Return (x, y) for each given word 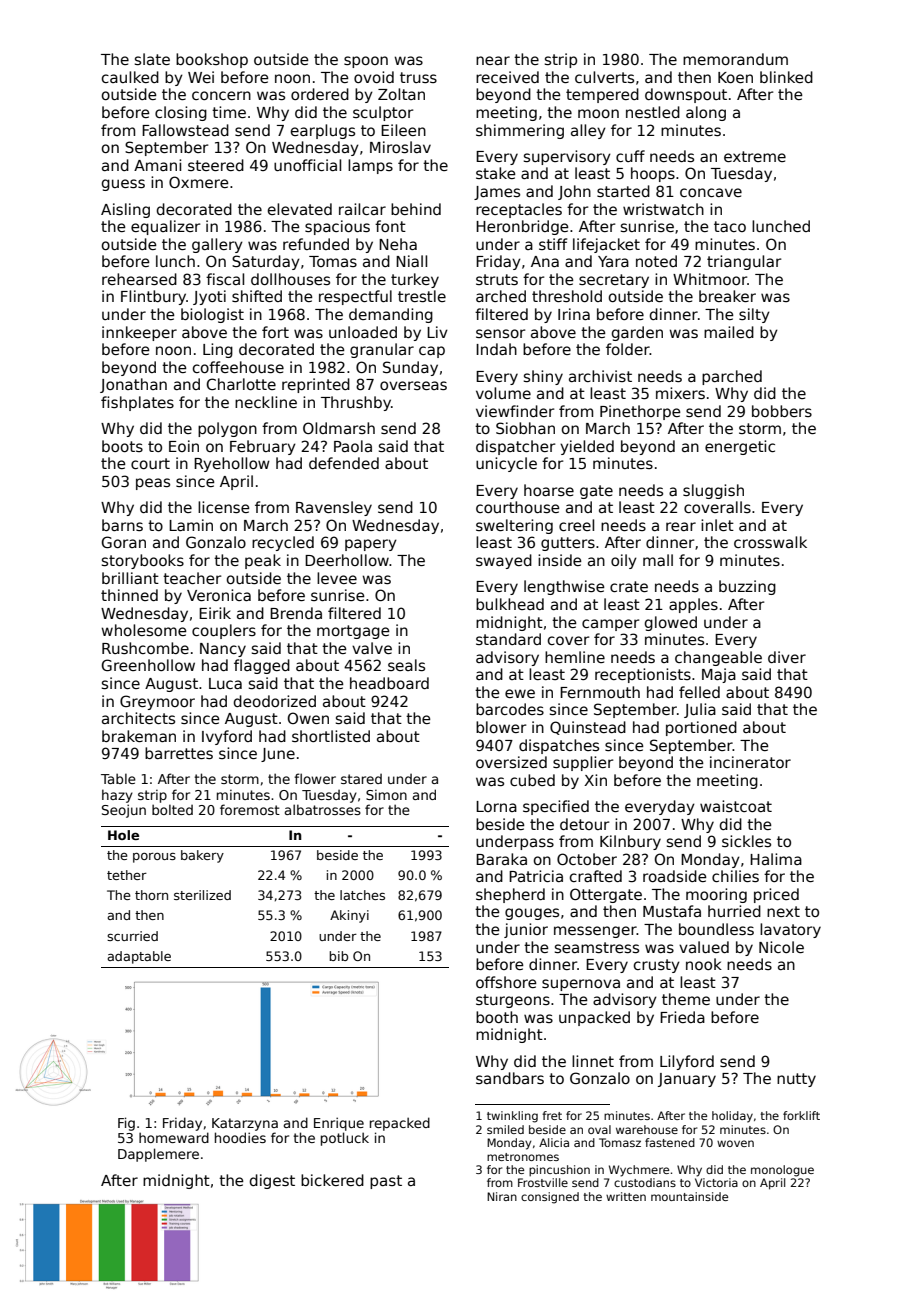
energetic (740, 447)
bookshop (212, 60)
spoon (366, 62)
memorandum (735, 59)
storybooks (143, 561)
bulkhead (510, 604)
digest (272, 1181)
